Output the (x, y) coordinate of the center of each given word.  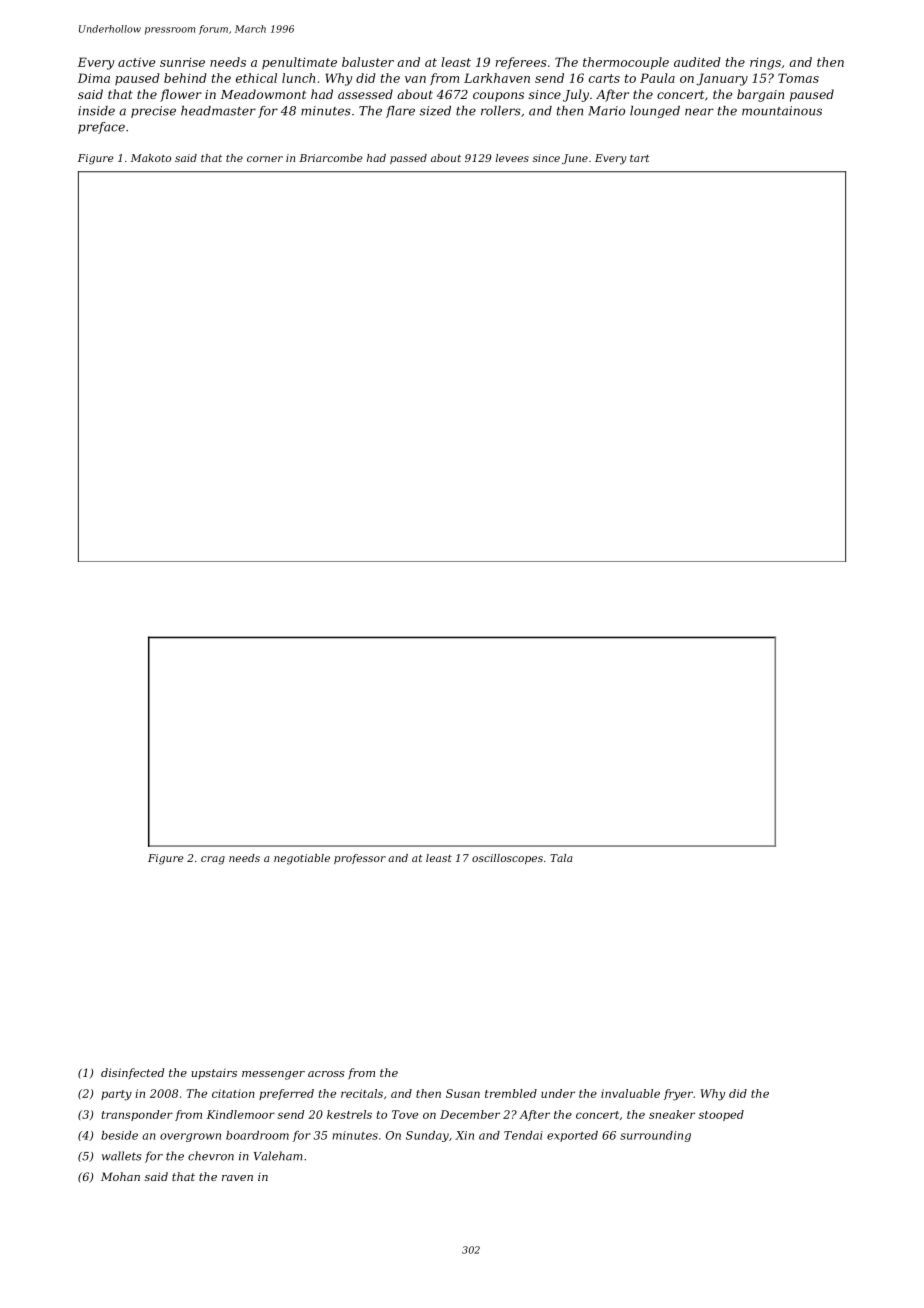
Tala (561, 858)
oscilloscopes (507, 859)
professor (360, 859)
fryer (678, 1095)
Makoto (151, 158)
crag (213, 860)
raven (237, 1178)
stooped (721, 1115)
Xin (464, 1135)
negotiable (302, 859)
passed (408, 159)
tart (640, 158)
